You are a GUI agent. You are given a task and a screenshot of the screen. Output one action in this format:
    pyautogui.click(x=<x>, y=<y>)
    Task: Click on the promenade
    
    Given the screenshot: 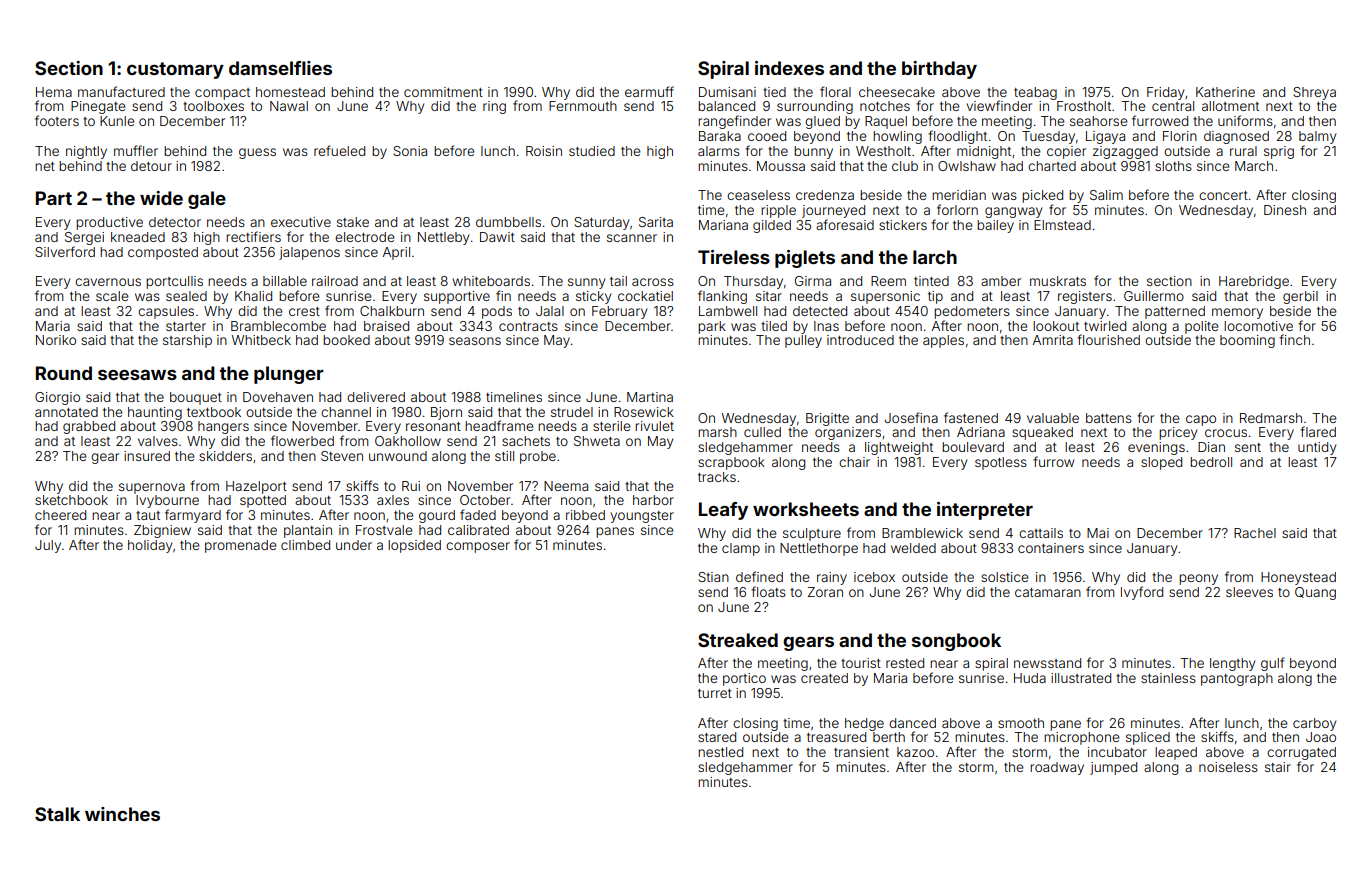 What is the action you would take?
    pyautogui.click(x=241, y=546)
